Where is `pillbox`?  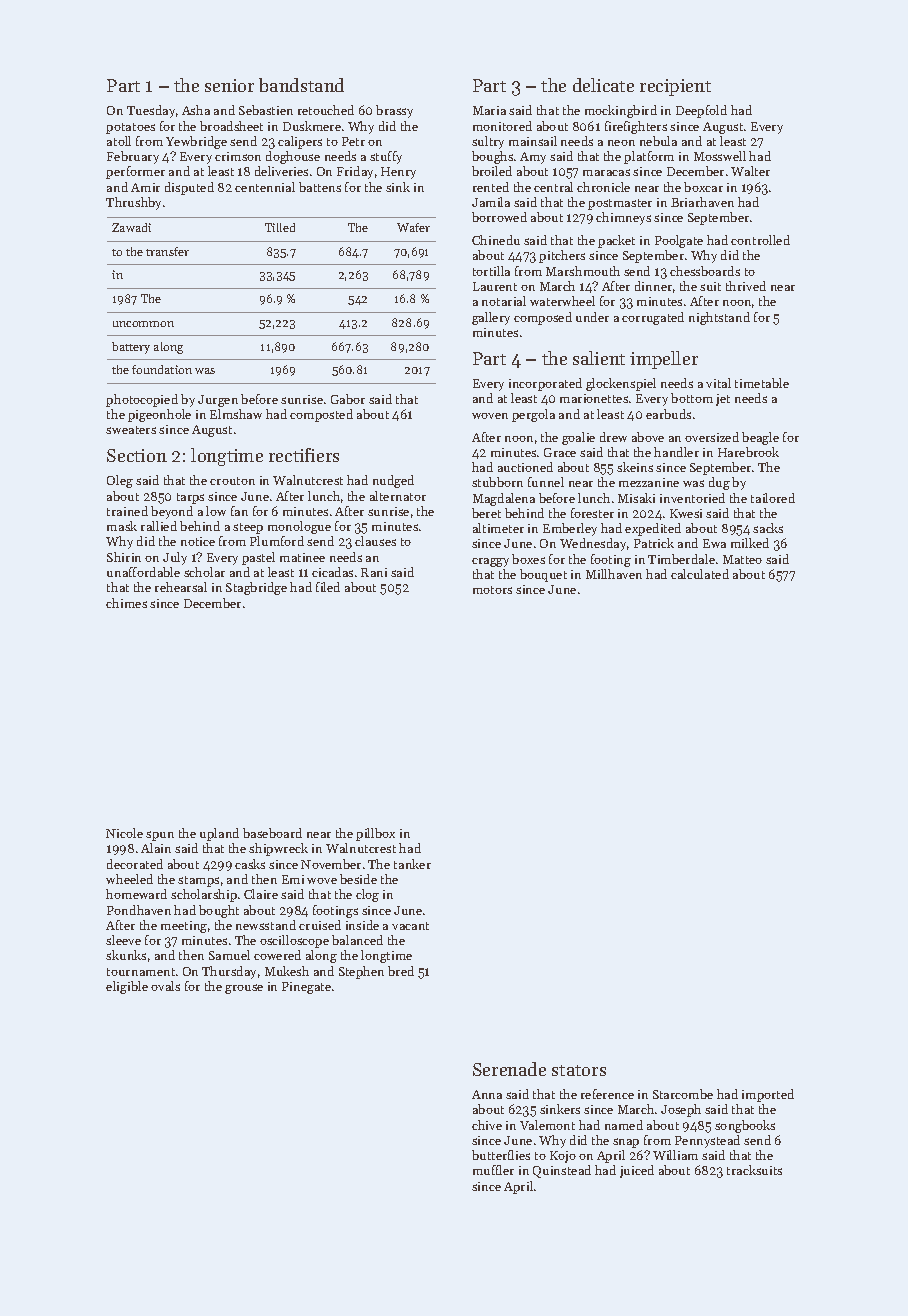
pillbox is located at coordinates (375, 834).
